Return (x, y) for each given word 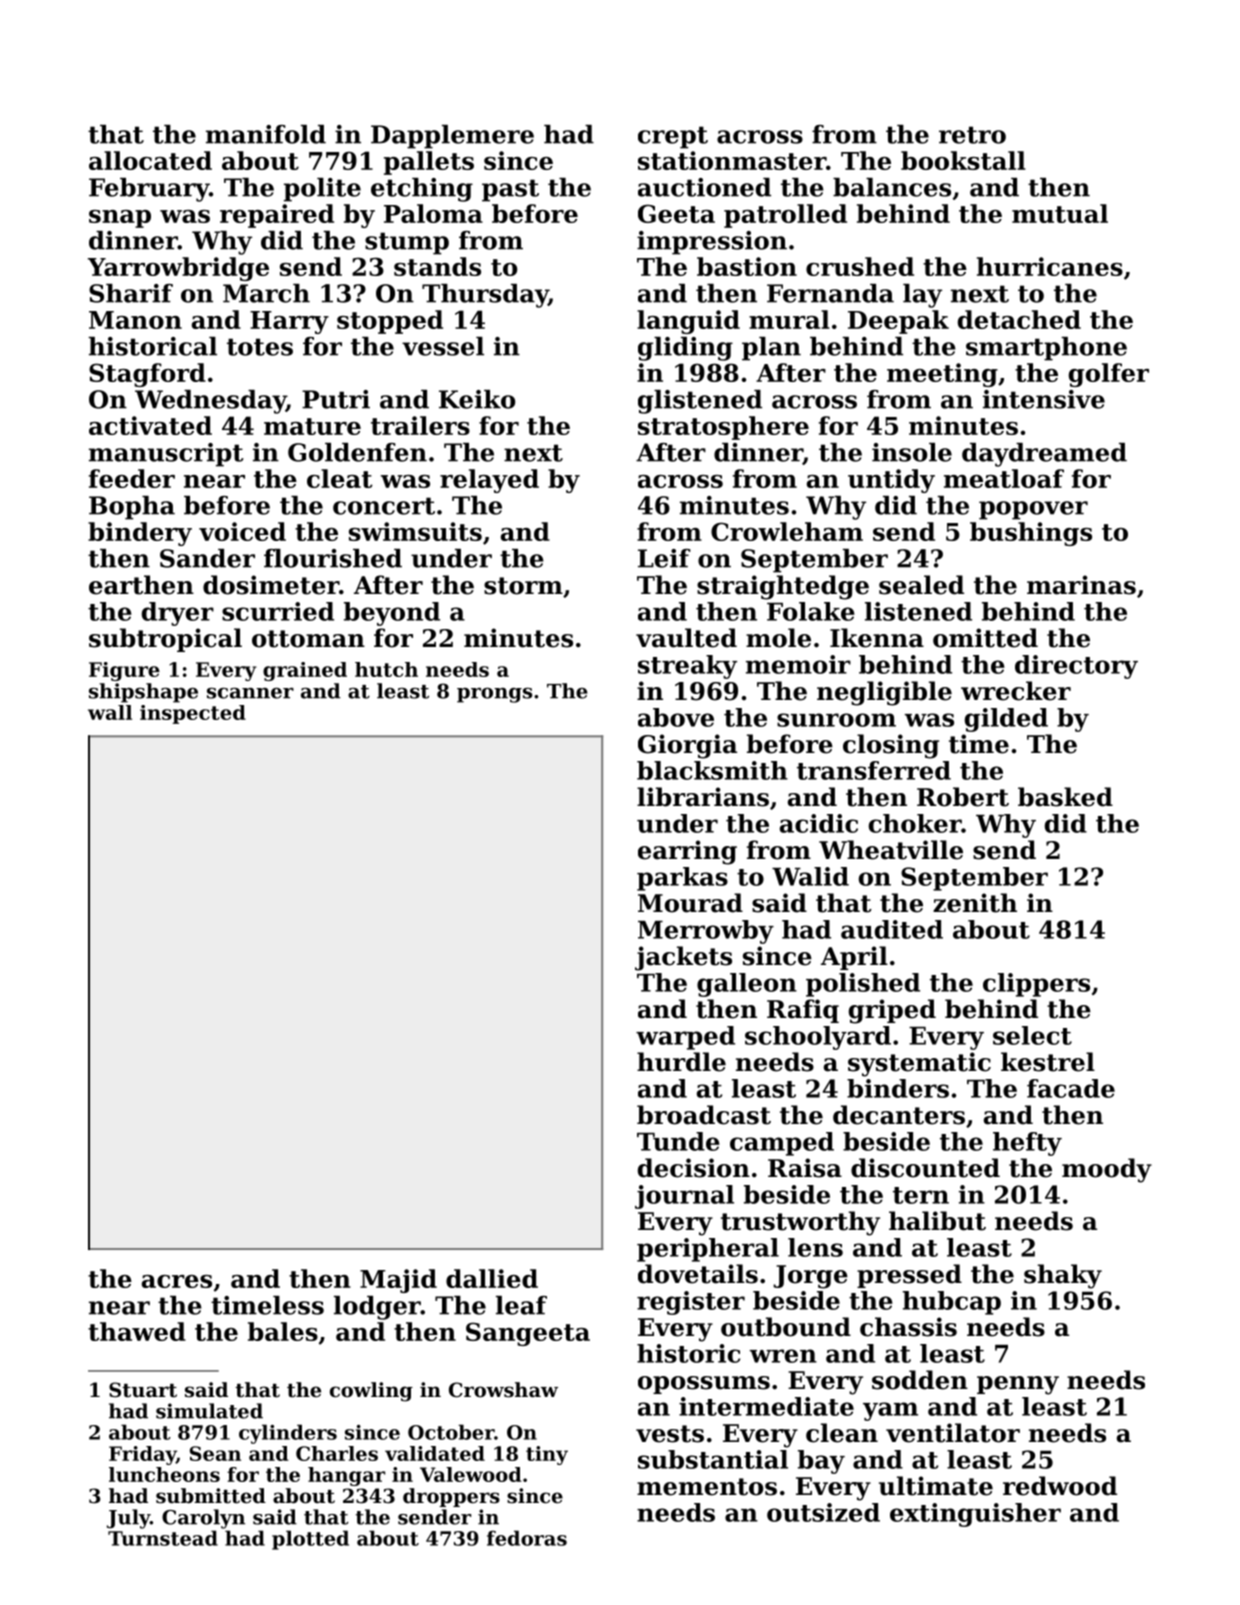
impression (712, 243)
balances (892, 187)
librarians (703, 797)
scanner (250, 693)
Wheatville (891, 850)
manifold (266, 134)
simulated (209, 1411)
